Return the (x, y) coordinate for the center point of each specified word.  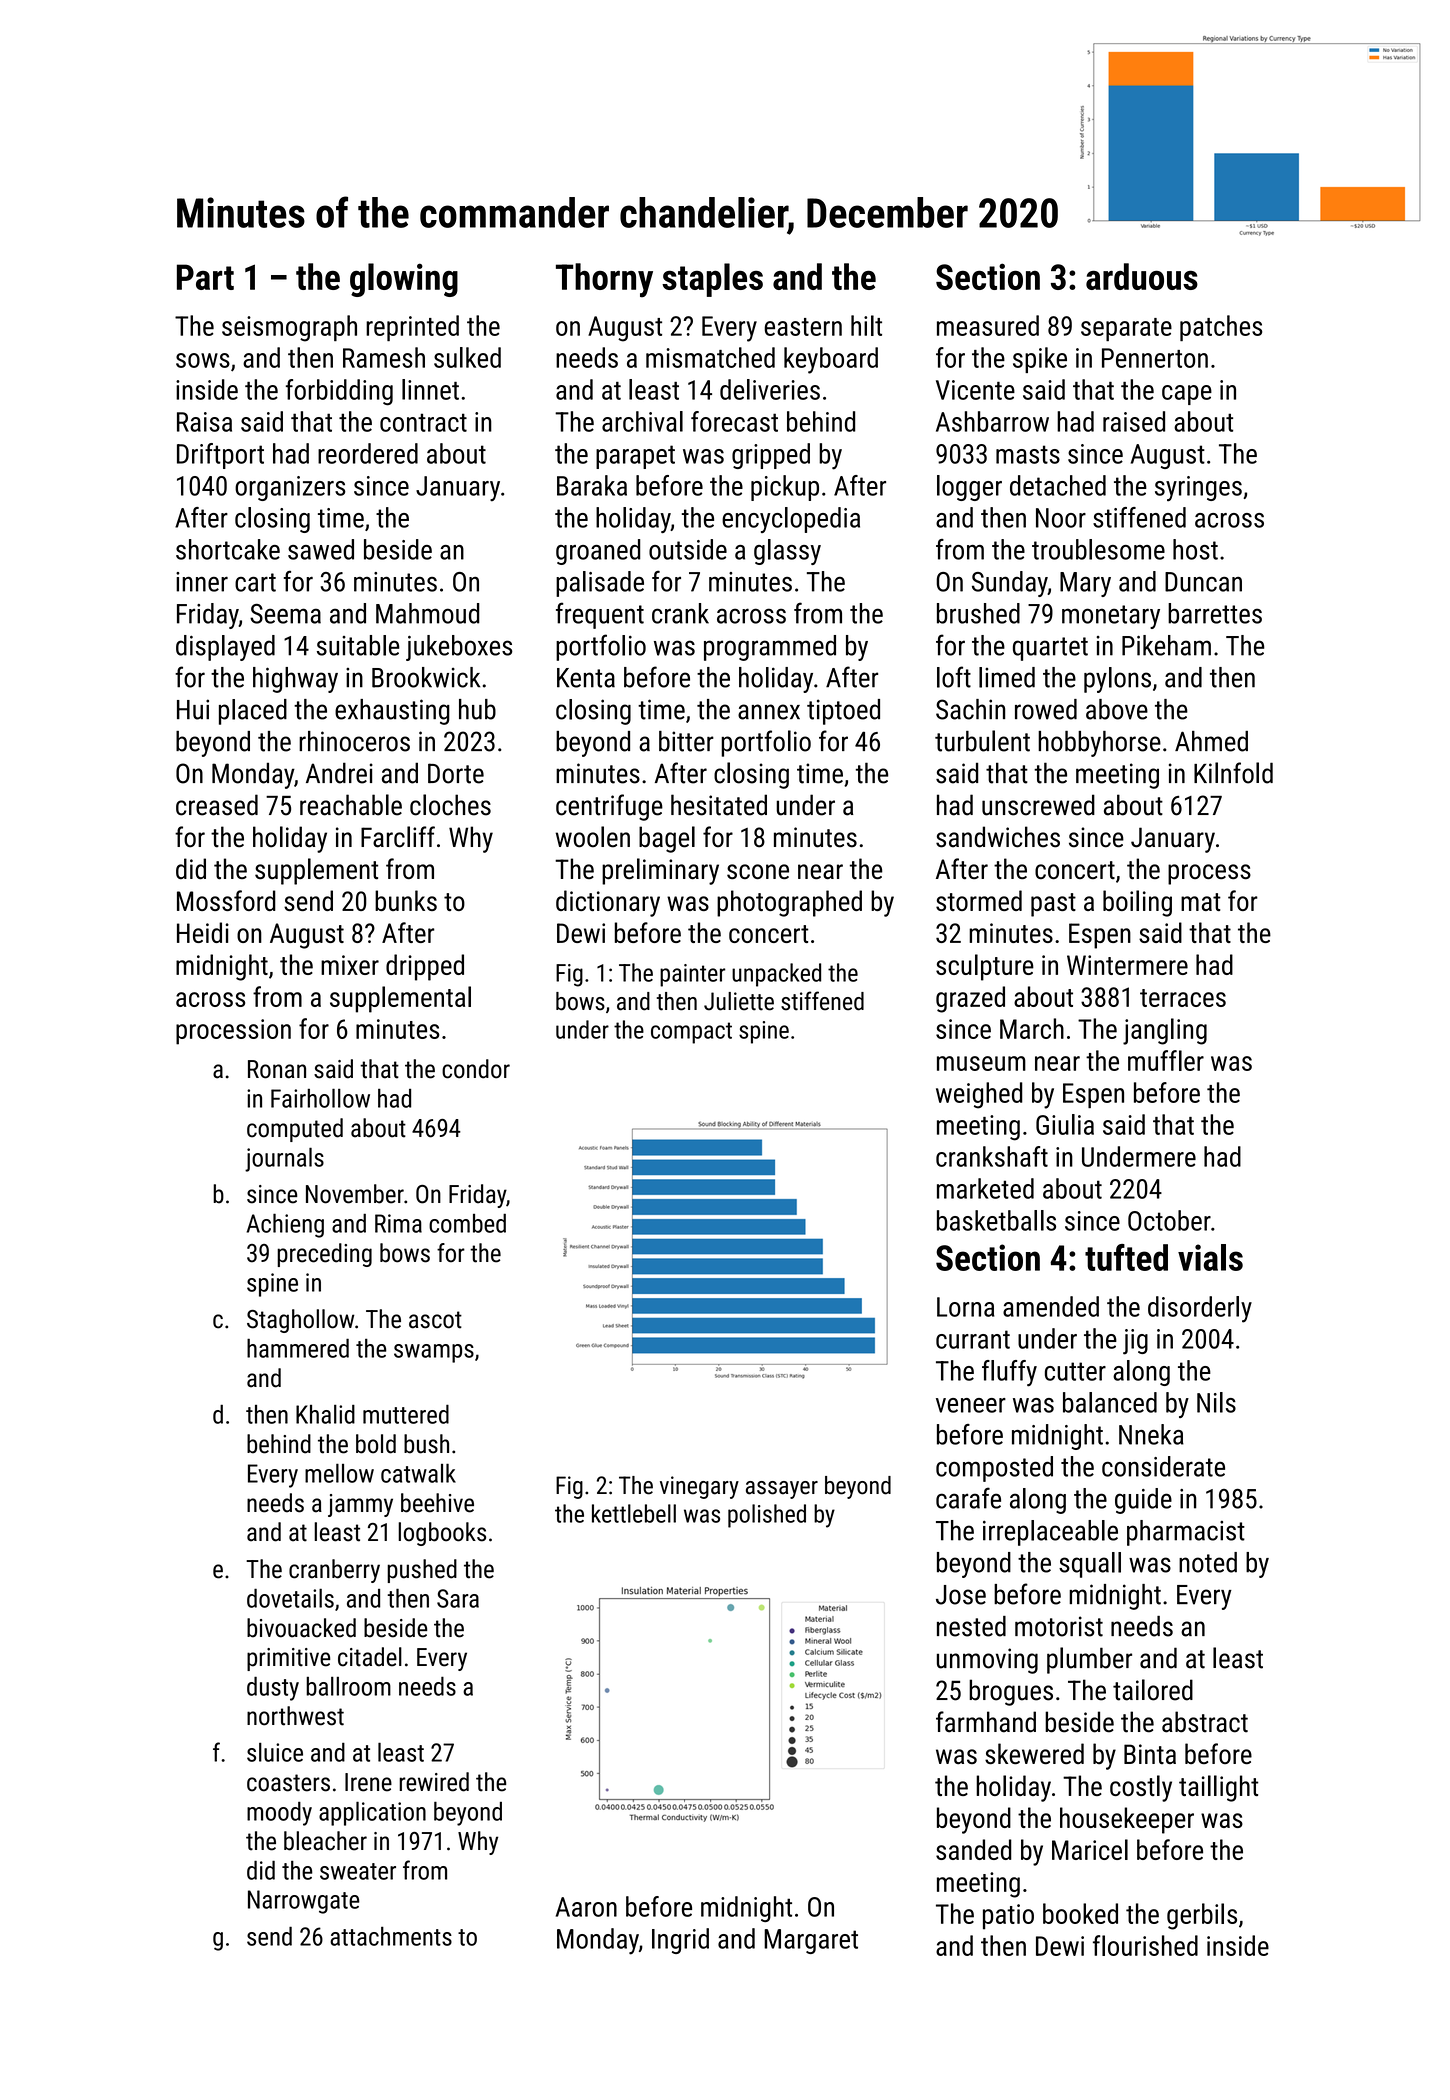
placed (253, 712)
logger (969, 488)
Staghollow (301, 1321)
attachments (391, 1936)
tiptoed (843, 712)
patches (1221, 328)
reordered (368, 453)
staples (712, 280)
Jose (961, 1595)
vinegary (699, 1487)
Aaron (586, 1907)
